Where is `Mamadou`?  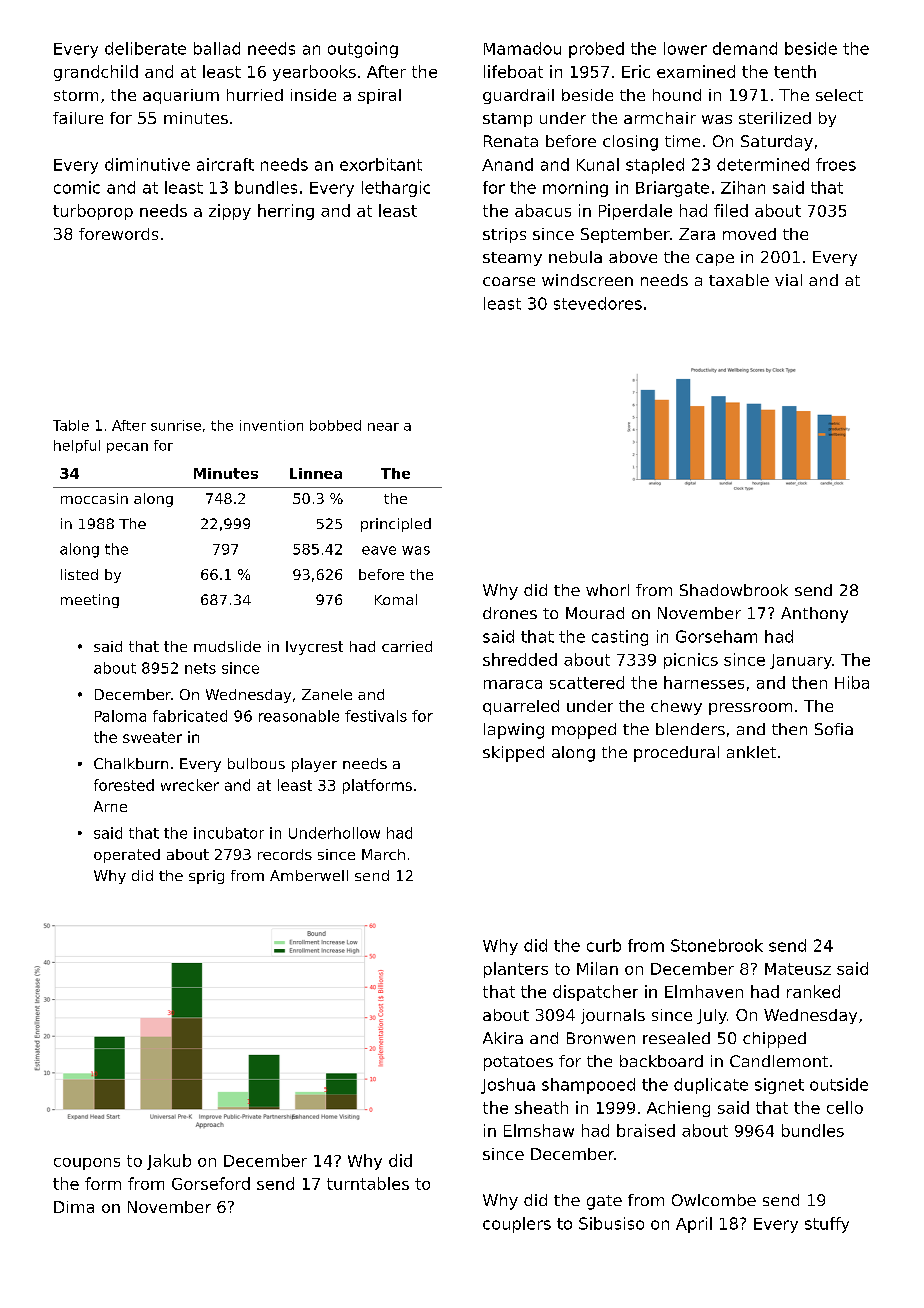 Mamadou is located at coordinates (522, 48).
